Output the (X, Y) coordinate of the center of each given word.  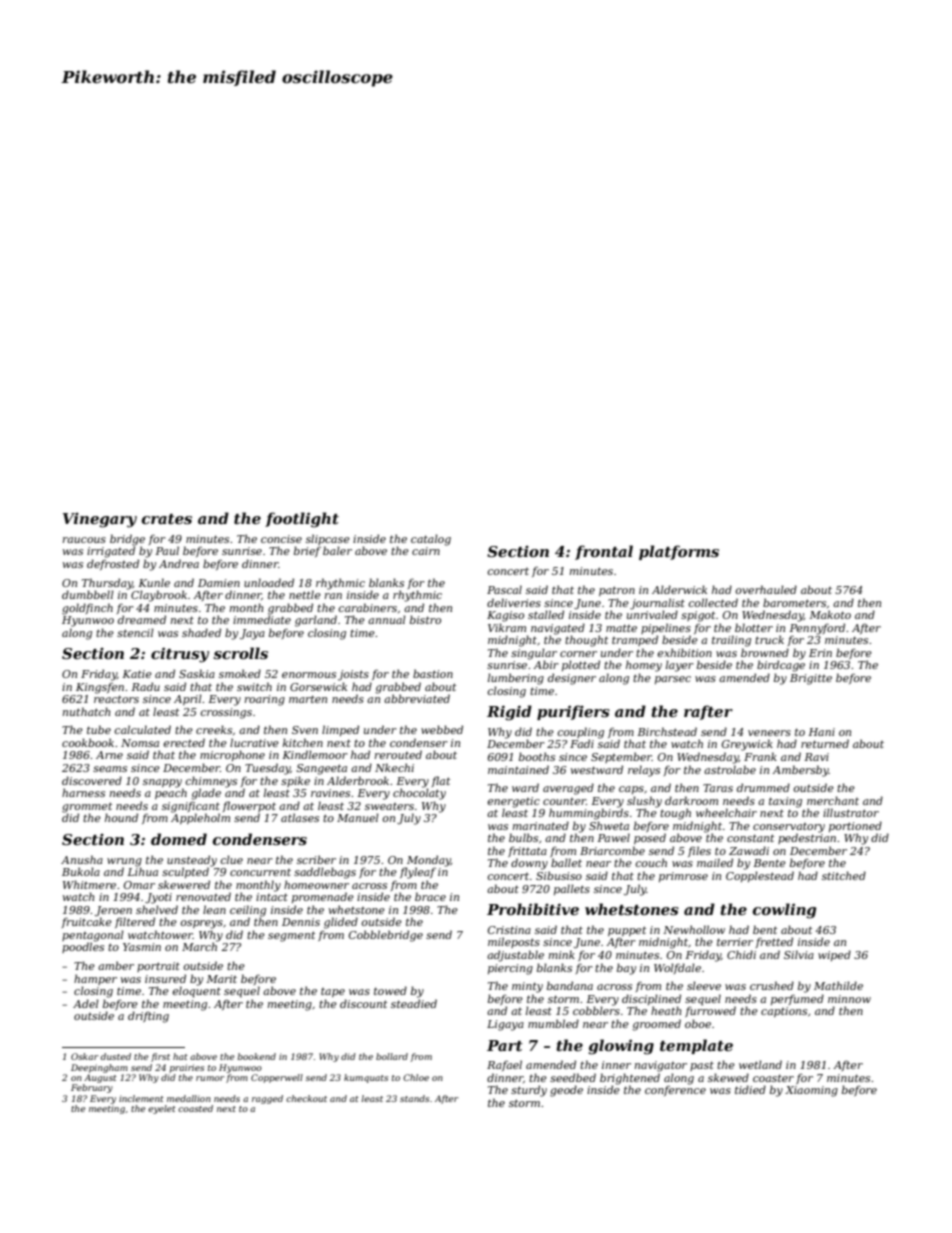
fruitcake (87, 922)
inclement (141, 1098)
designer (572, 679)
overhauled (766, 589)
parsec (673, 680)
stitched (844, 875)
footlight (302, 520)
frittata (527, 852)
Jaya (252, 634)
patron (617, 591)
